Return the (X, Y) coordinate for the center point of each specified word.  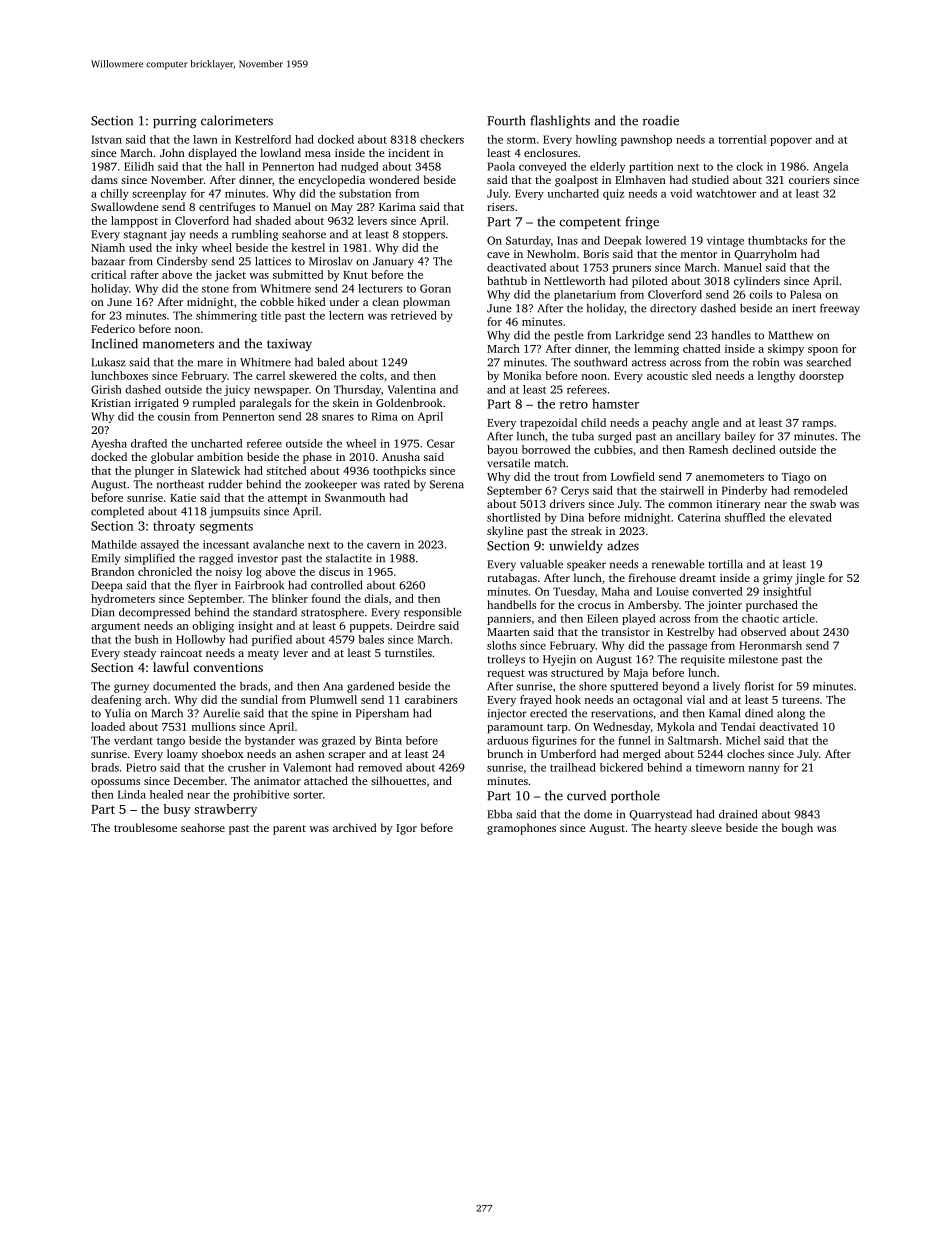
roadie (661, 120)
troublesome (145, 827)
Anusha (401, 456)
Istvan (106, 139)
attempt (287, 500)
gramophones (521, 829)
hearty (671, 829)
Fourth (506, 120)
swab (823, 503)
